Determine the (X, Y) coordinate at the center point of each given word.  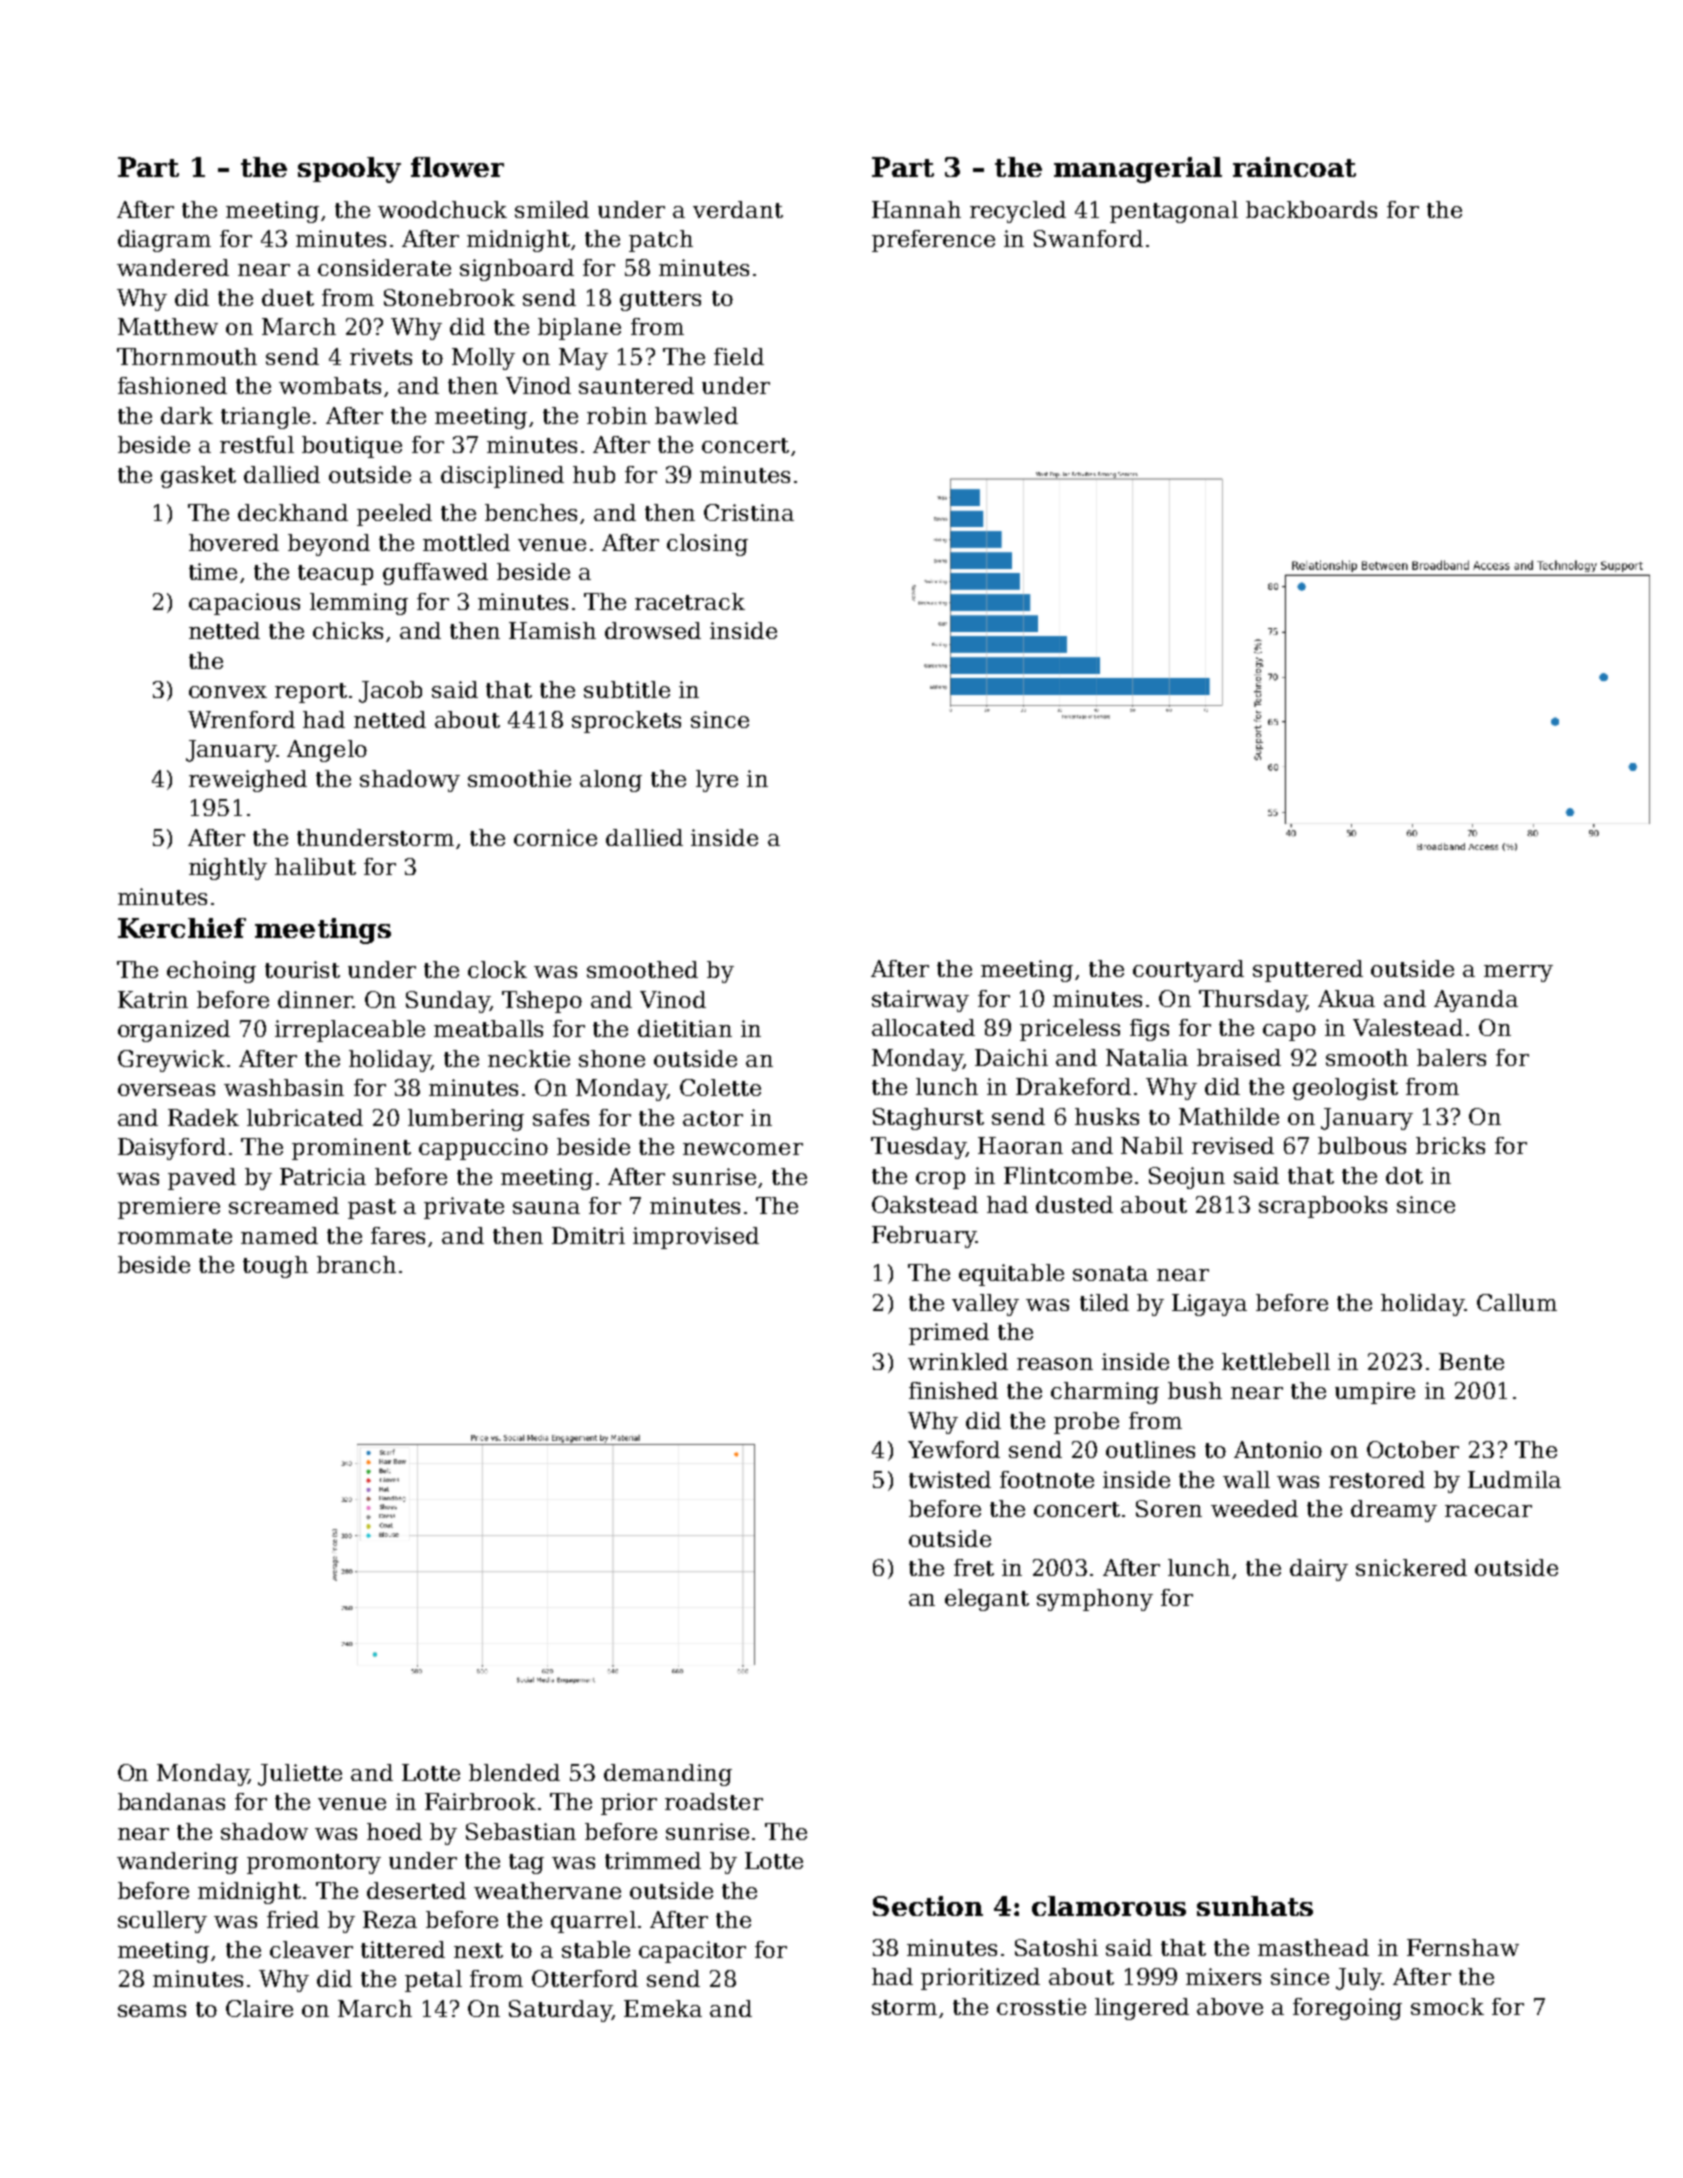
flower (457, 167)
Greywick (171, 1061)
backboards (1311, 209)
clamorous (1109, 1906)
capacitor (692, 1952)
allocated (923, 1027)
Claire (259, 2008)
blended (514, 1772)
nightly (228, 869)
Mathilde (1229, 1116)
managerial (1138, 170)
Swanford (1088, 238)
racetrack (690, 601)
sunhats (1255, 1906)
